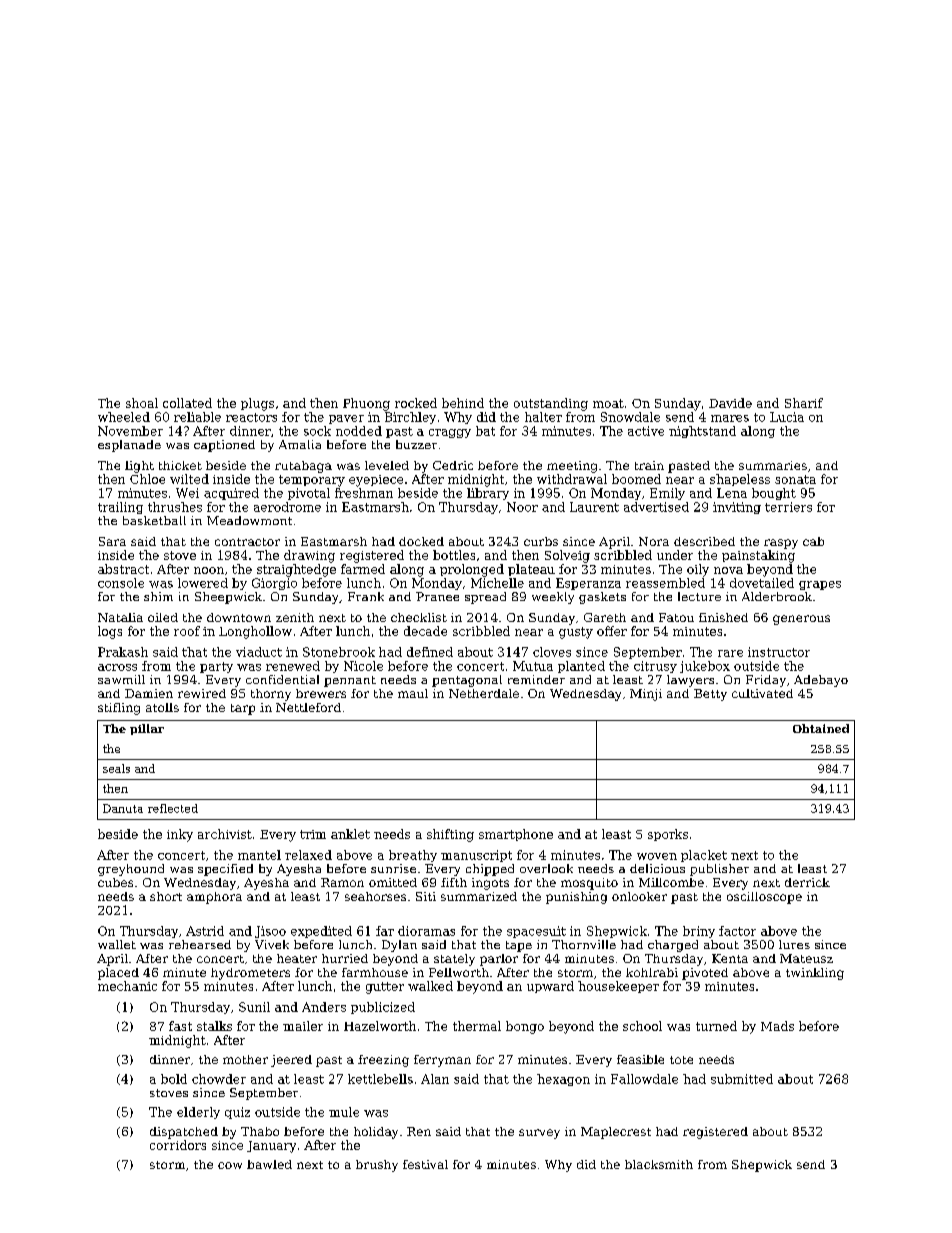 This screenshot has height=1233, width=952. Describe the element at coordinates (116, 768) in the screenshot. I see `seals` at that location.
